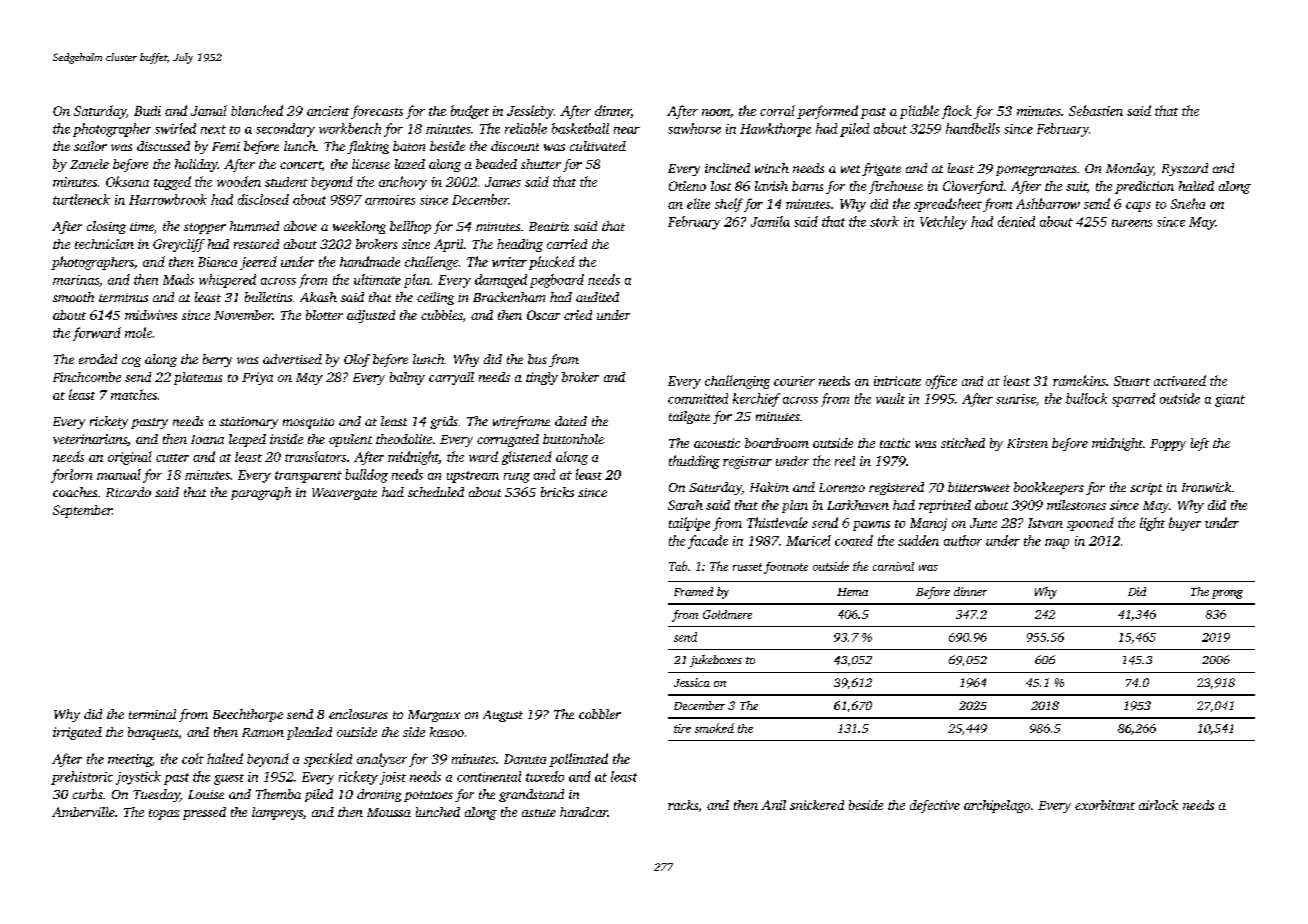  What do you see at coordinates (727, 614) in the image?
I see `Goldmere` at bounding box center [727, 614].
